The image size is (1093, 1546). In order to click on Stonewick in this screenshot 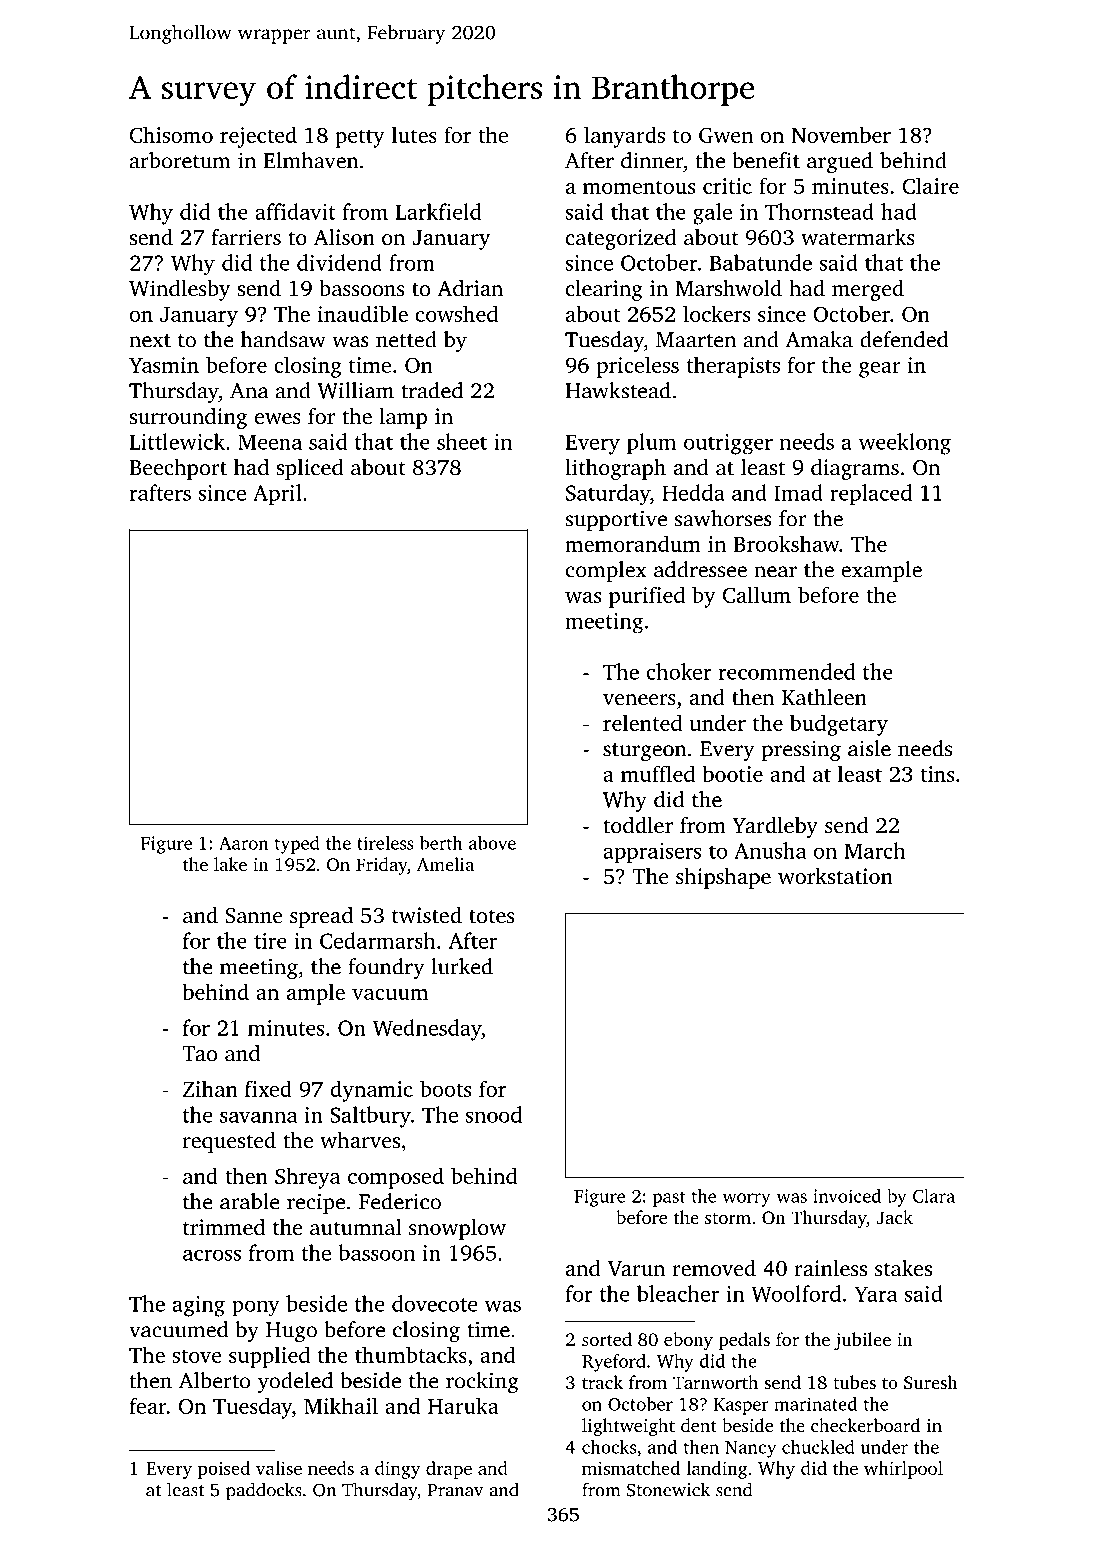, I will do `click(668, 1489)`.
